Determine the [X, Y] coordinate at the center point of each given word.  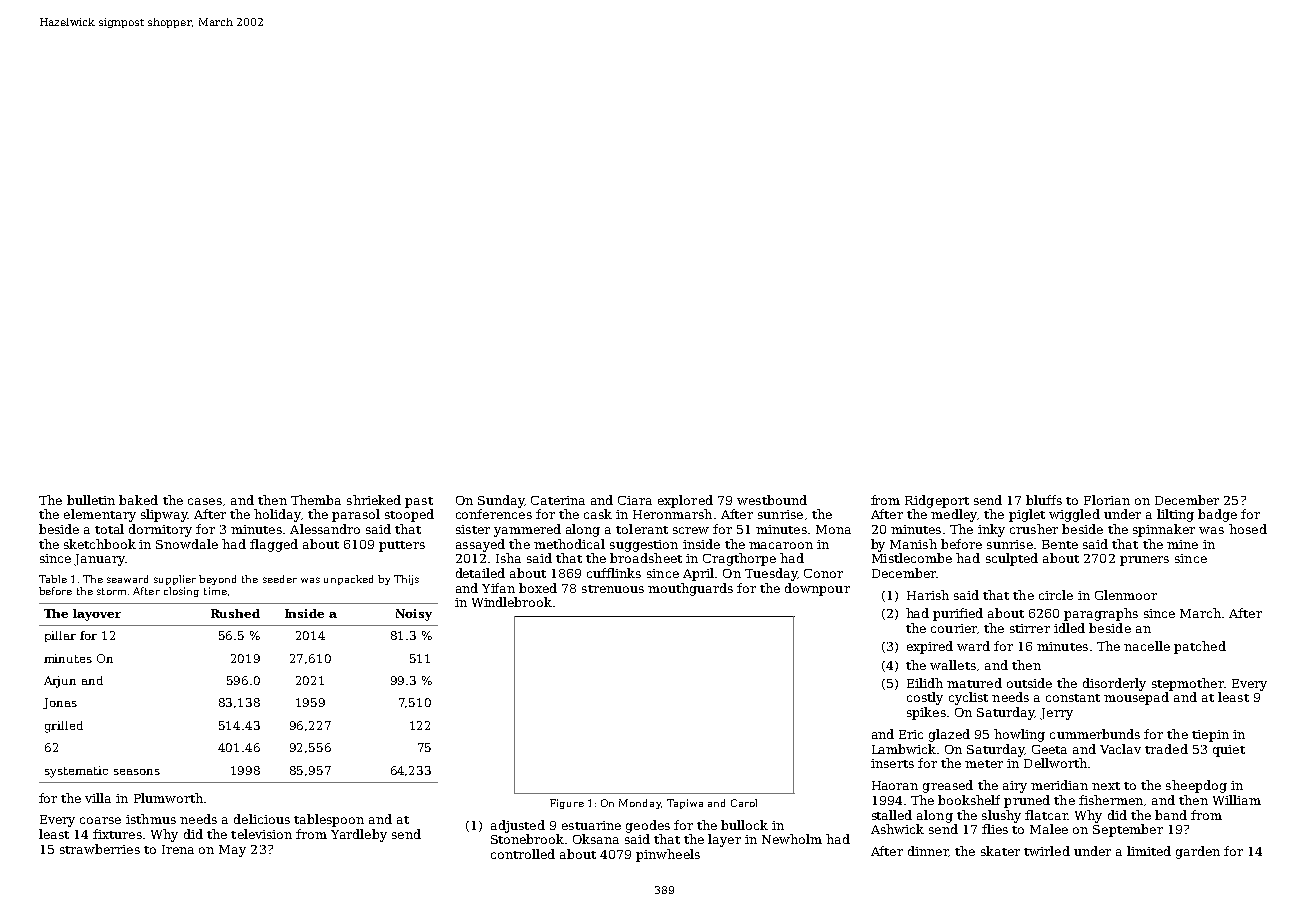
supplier [175, 580]
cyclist [968, 698]
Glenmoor [1126, 595]
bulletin [91, 500]
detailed [480, 573]
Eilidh [925, 683]
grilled [64, 727]
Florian [1107, 500]
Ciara [635, 500]
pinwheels [668, 855]
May [232, 851]
